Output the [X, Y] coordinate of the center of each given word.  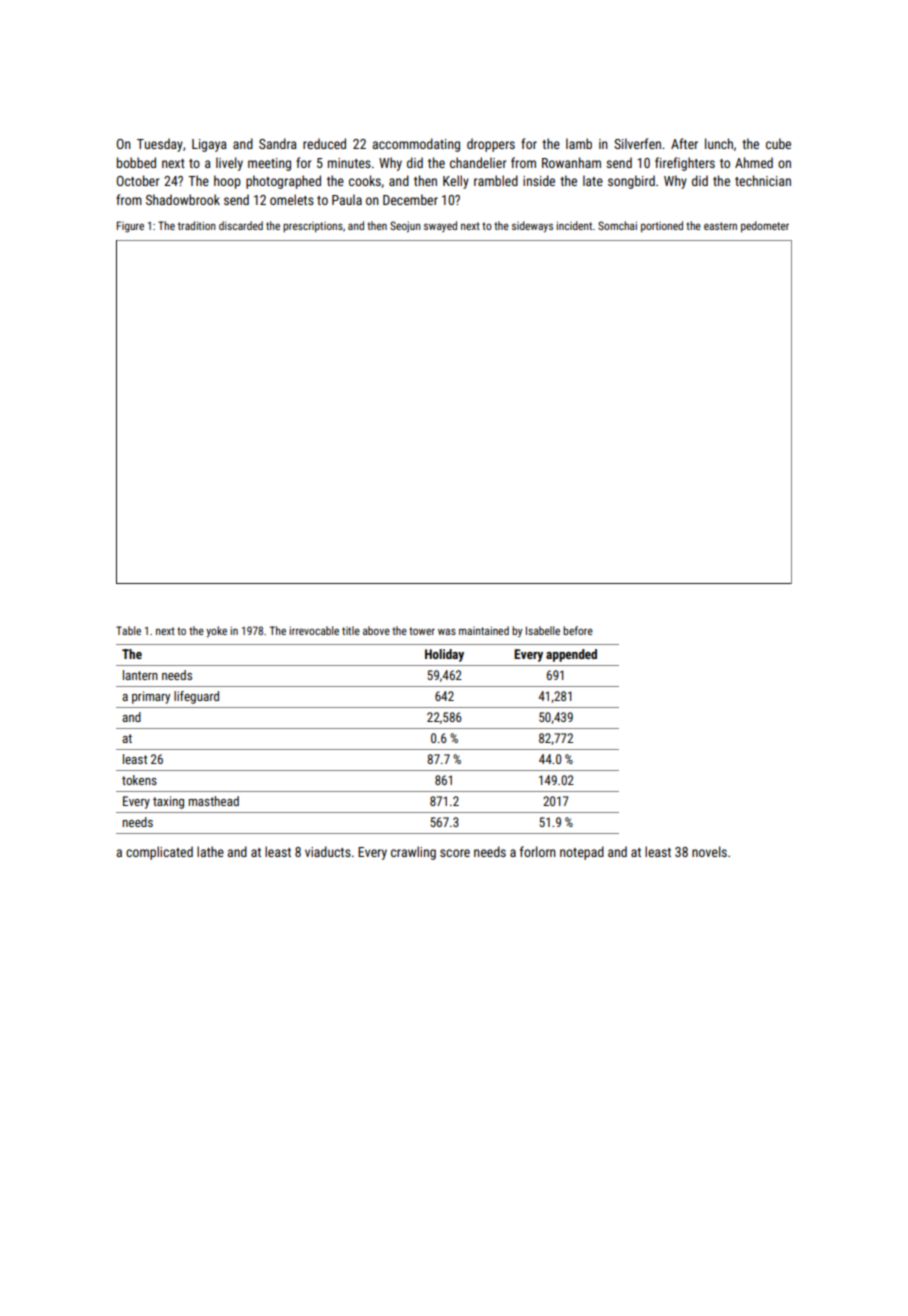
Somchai [617, 225]
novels [709, 851]
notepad [582, 853]
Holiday [444, 655]
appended [571, 655]
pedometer [765, 227]
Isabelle [543, 630]
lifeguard [196, 697]
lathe [210, 851]
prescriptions [313, 227]
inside [539, 180]
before [578, 630]
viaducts [328, 851]
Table [128, 630]
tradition [197, 225]
